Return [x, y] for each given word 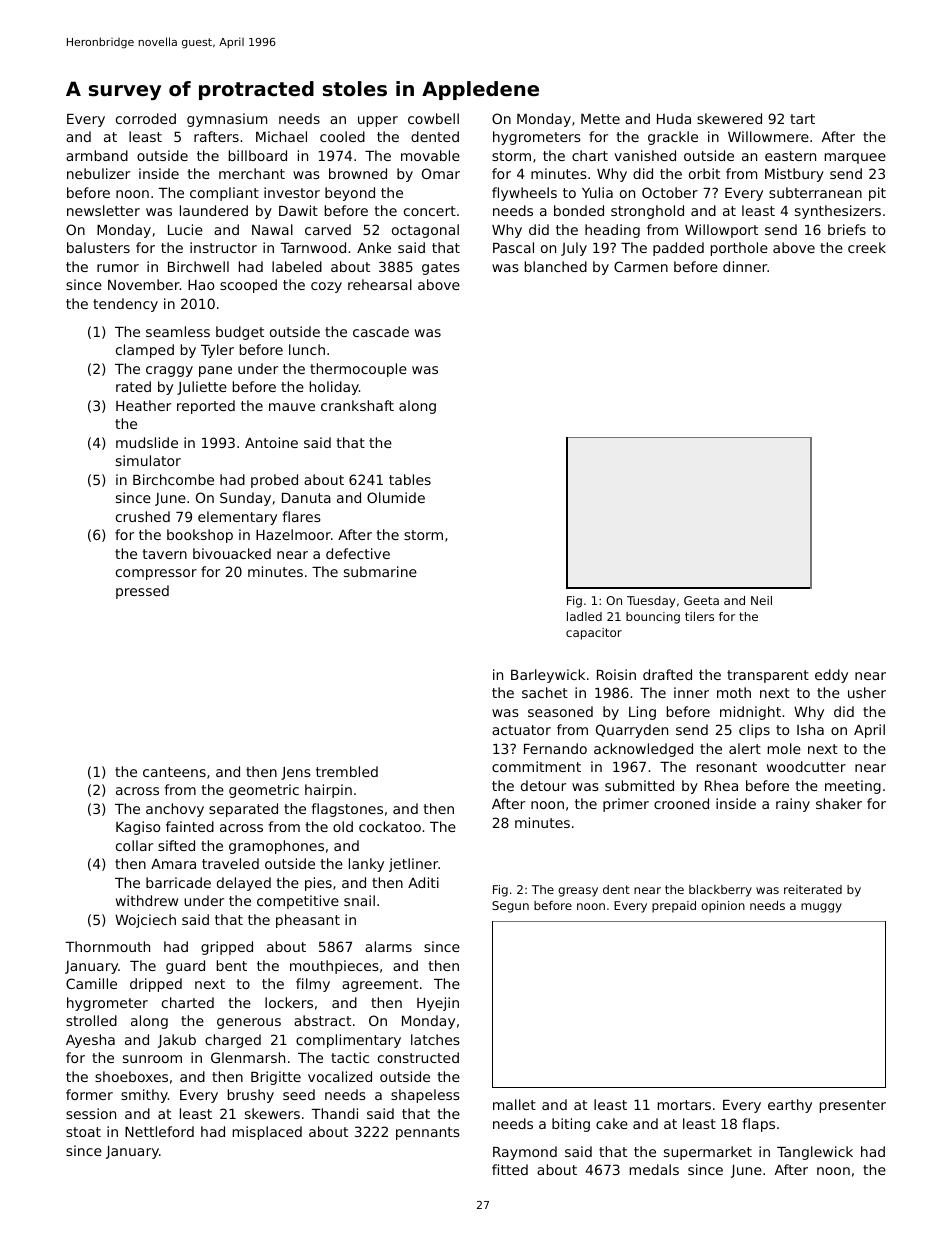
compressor [156, 574]
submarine [380, 571]
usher [867, 692]
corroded [146, 118]
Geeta [701, 600]
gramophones [276, 847]
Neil [761, 600]
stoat [83, 1132]
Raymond [525, 1153]
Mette [600, 119]
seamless [178, 331]
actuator [521, 730]
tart [802, 119]
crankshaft [357, 405]
